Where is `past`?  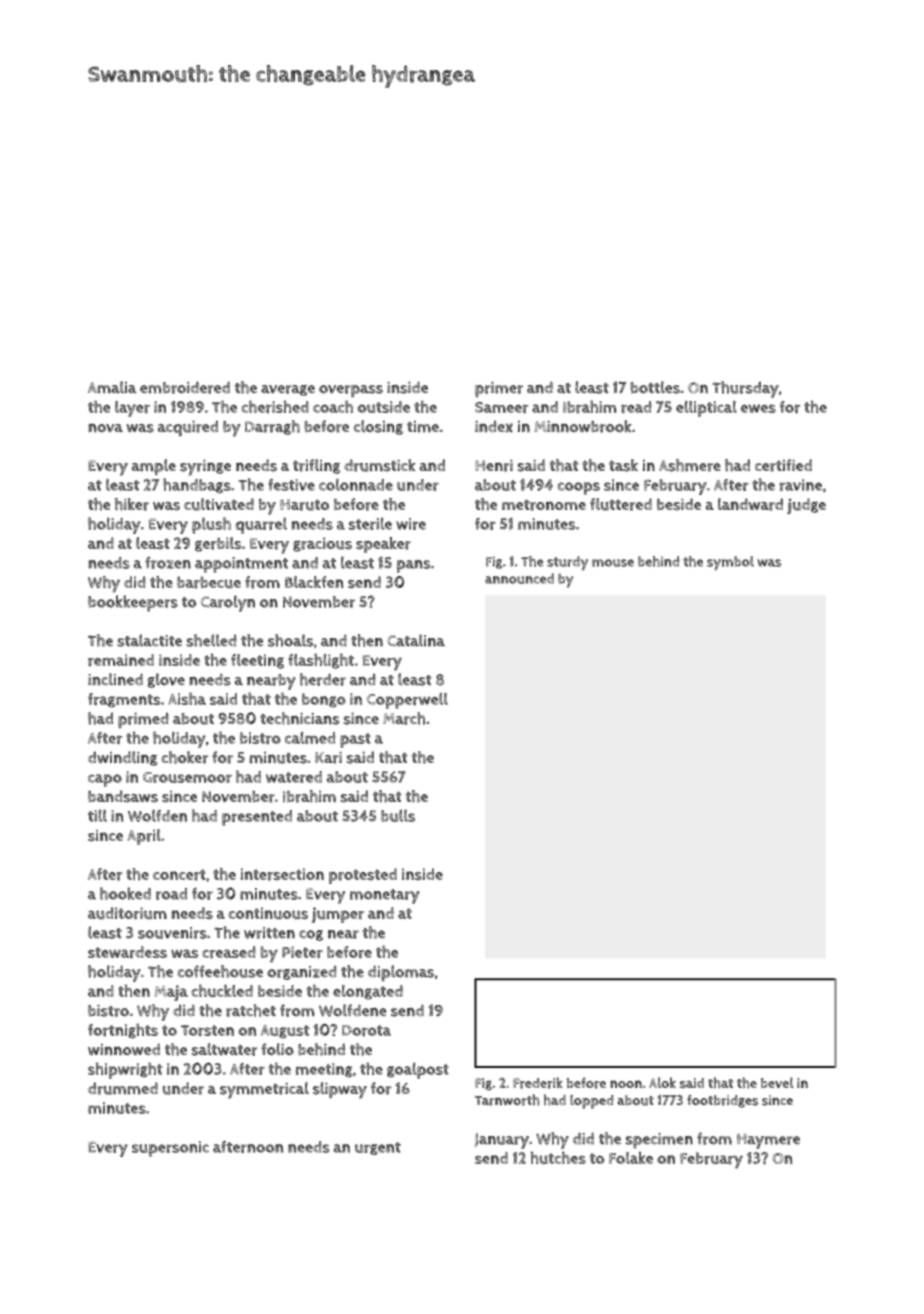
past is located at coordinates (355, 740).
